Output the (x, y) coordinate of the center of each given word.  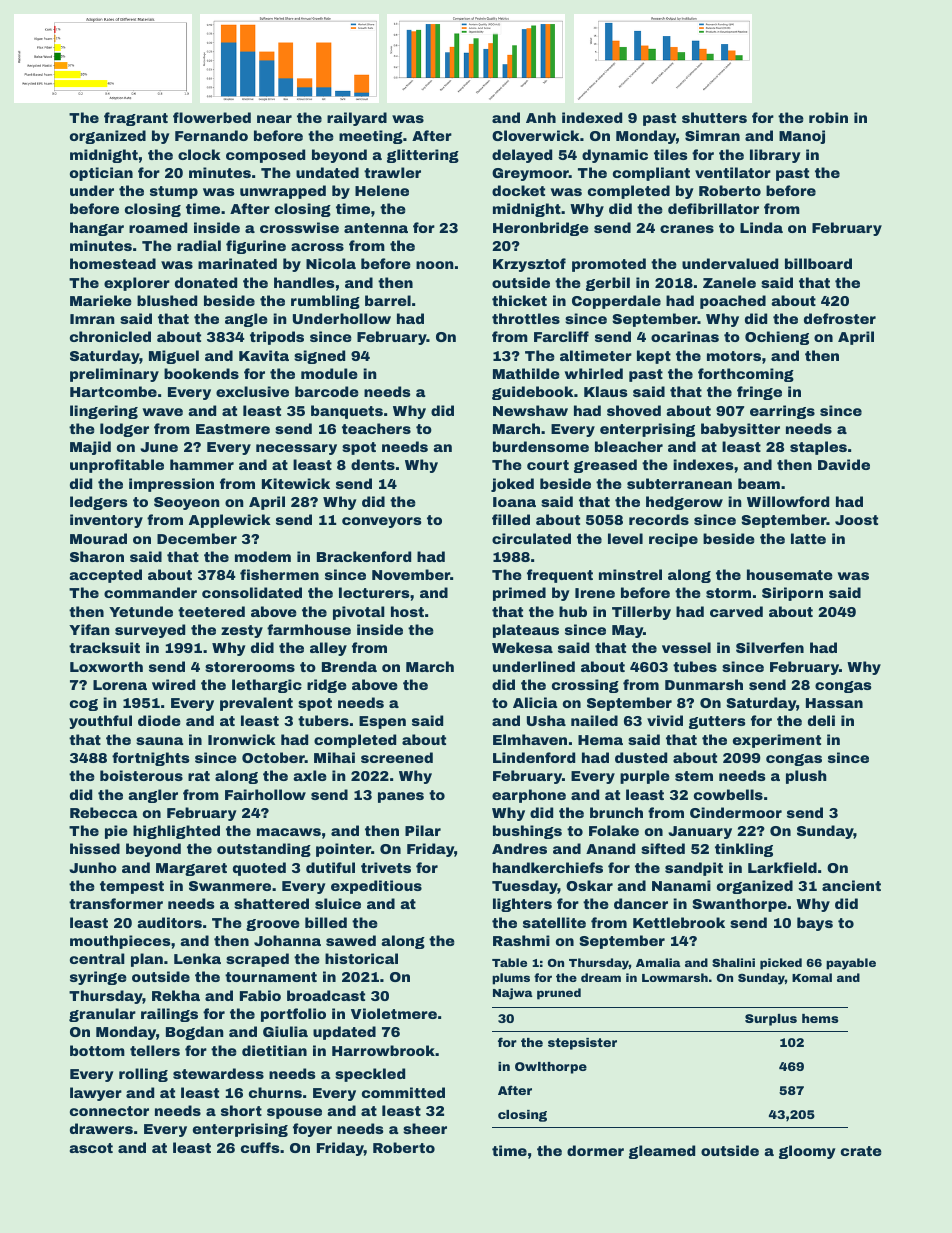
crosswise (299, 227)
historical (361, 958)
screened (397, 757)
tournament (271, 977)
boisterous (141, 775)
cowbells (728, 794)
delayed (522, 156)
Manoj (802, 137)
